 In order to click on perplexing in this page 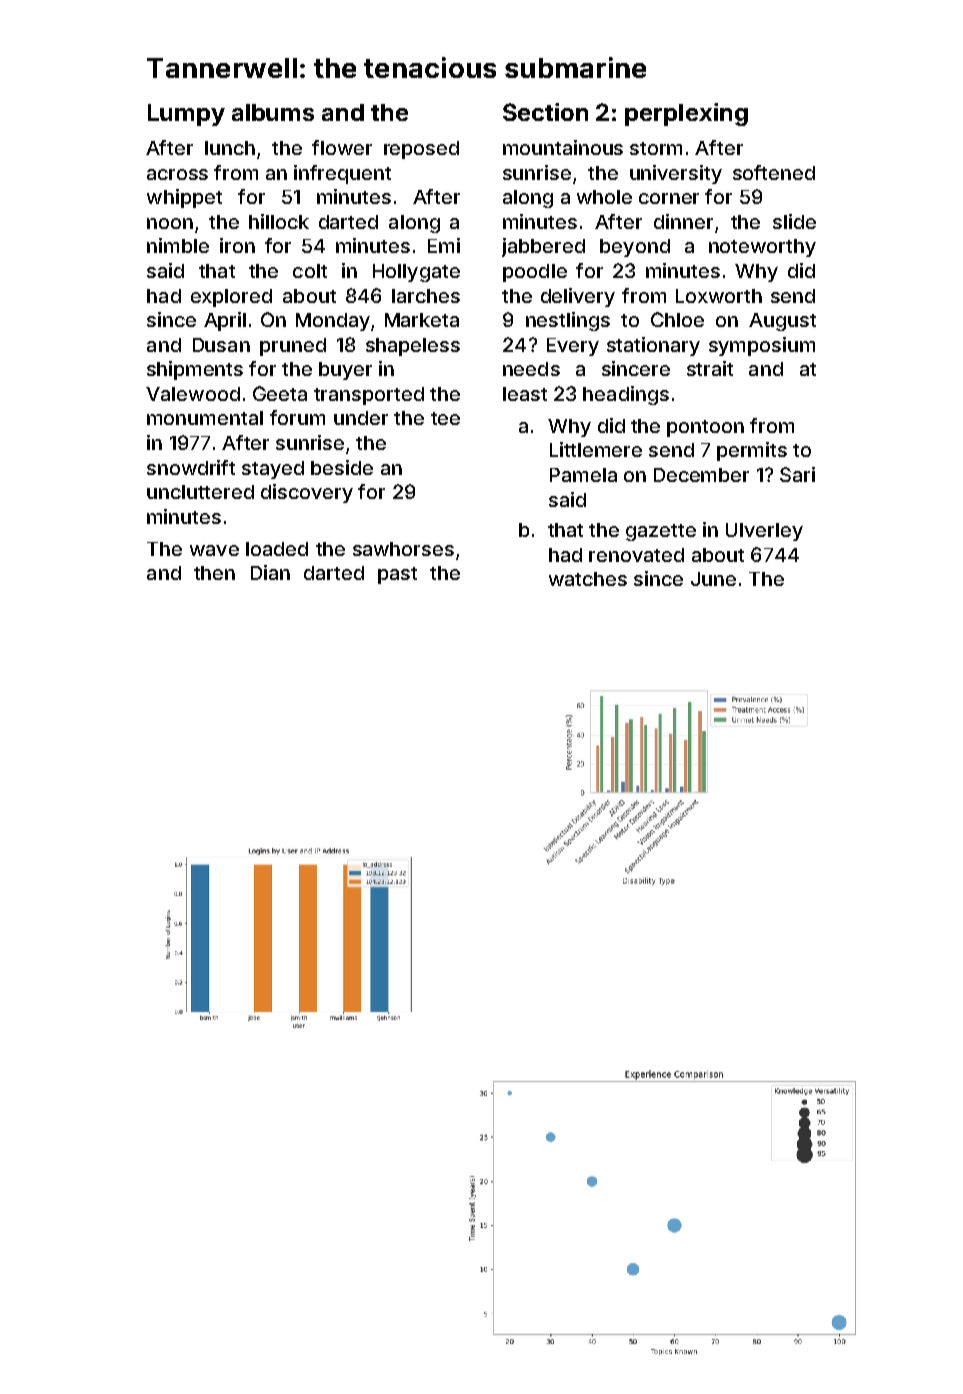, I will do `click(686, 114)`.
